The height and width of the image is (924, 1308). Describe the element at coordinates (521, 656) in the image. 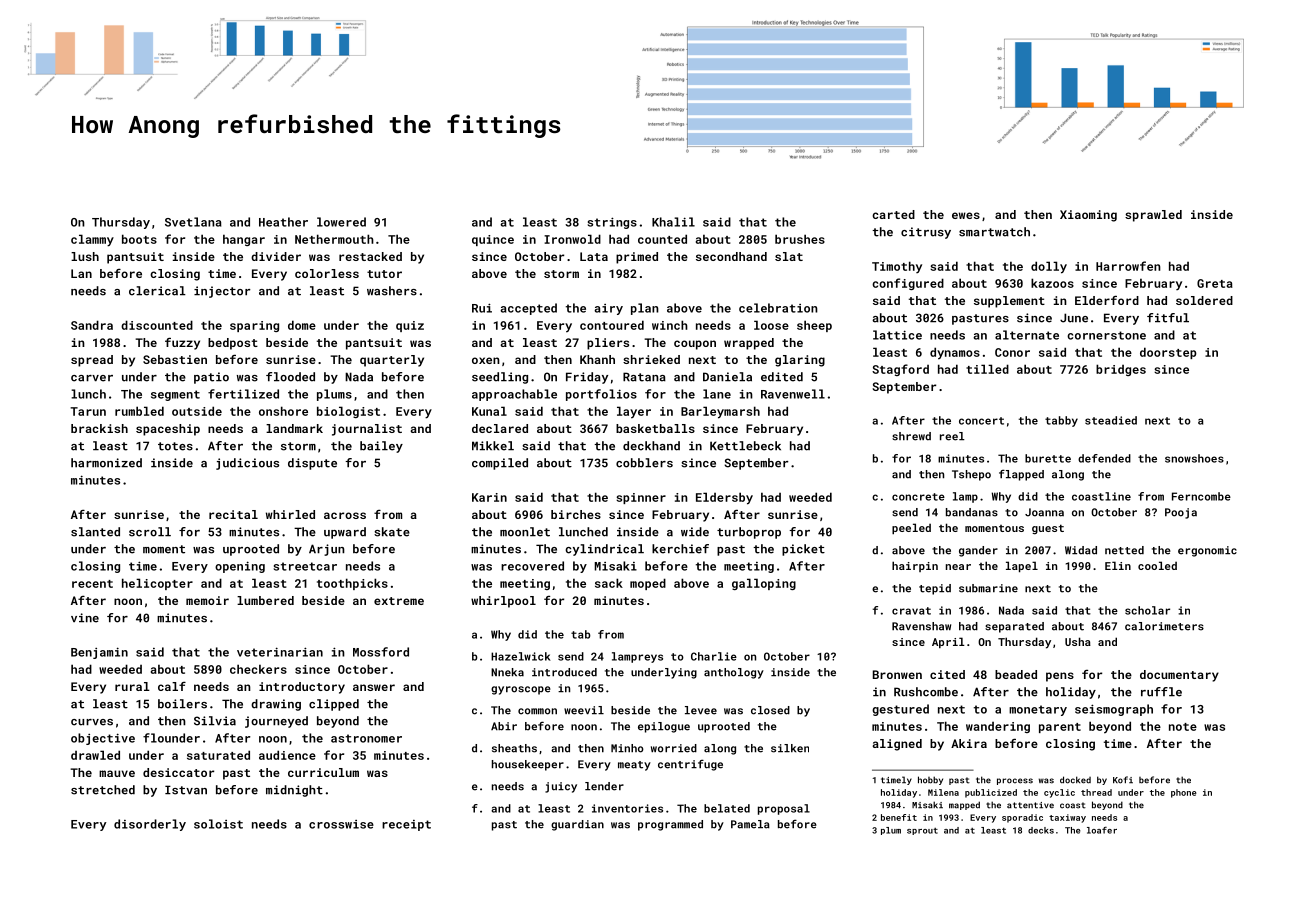

I see `Hazelwick` at that location.
